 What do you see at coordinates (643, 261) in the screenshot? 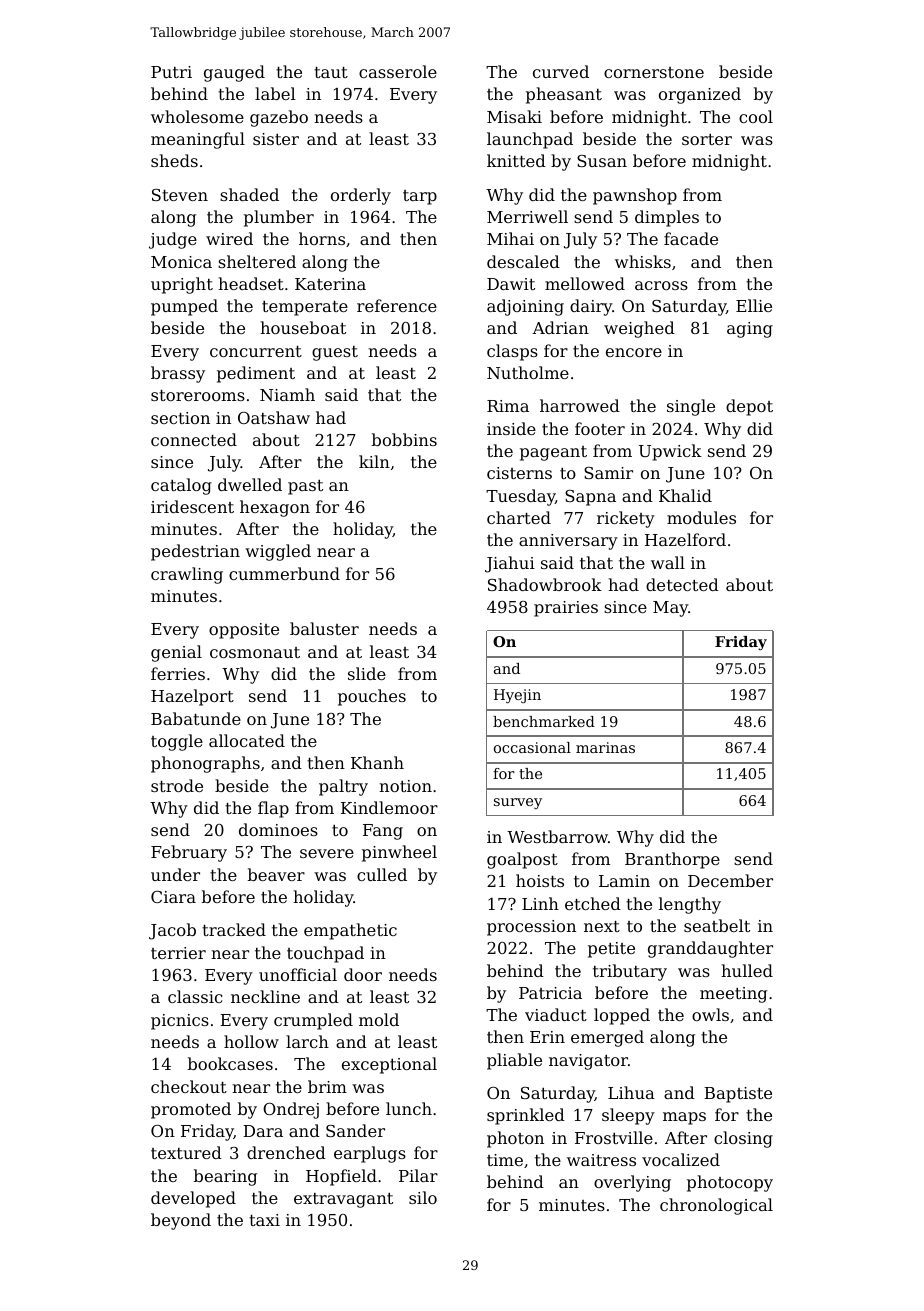
I see `whisks` at bounding box center [643, 261].
